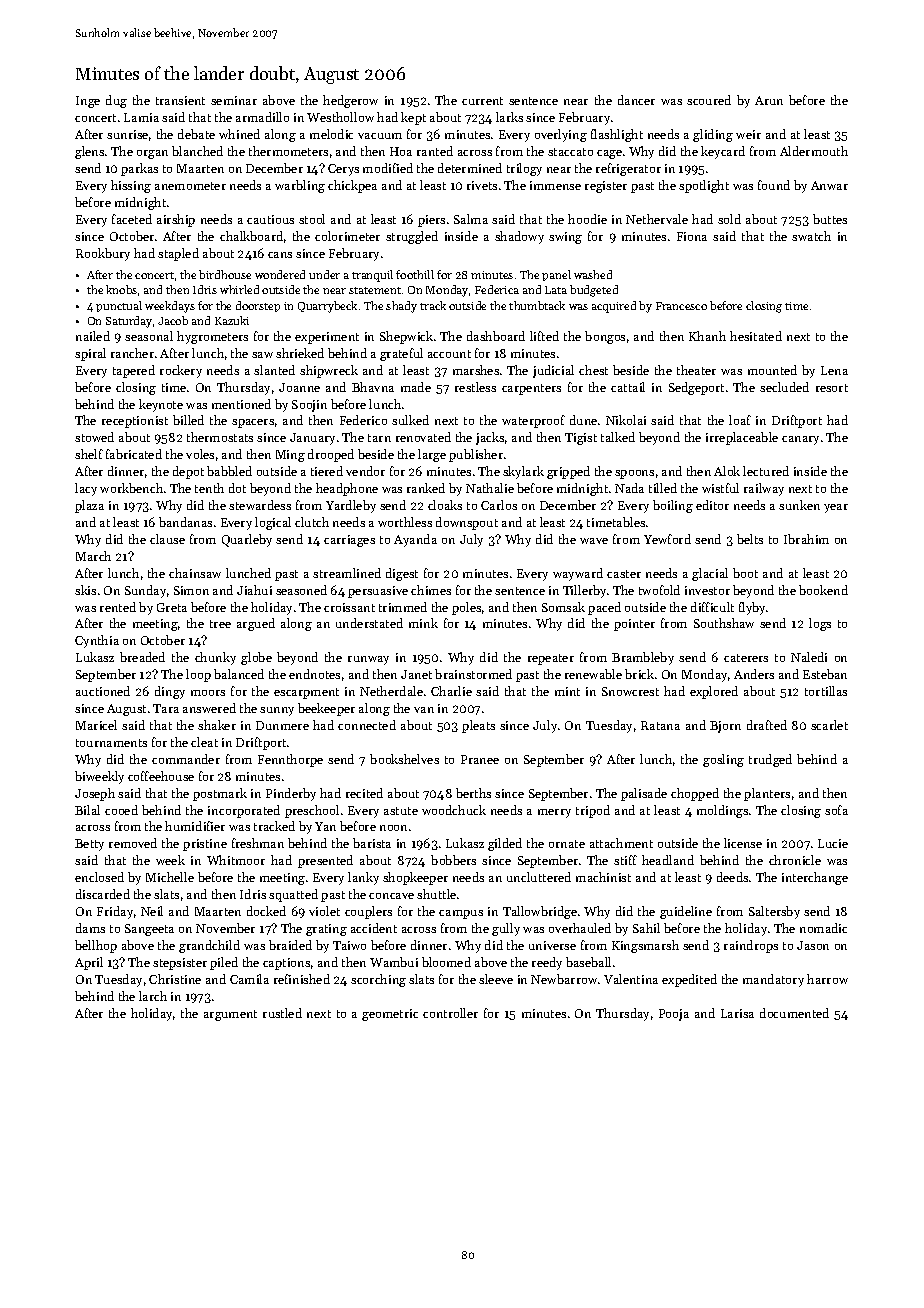 This screenshot has width=924, height=1308. Describe the element at coordinates (208, 693) in the screenshot. I see `moors` at that location.
